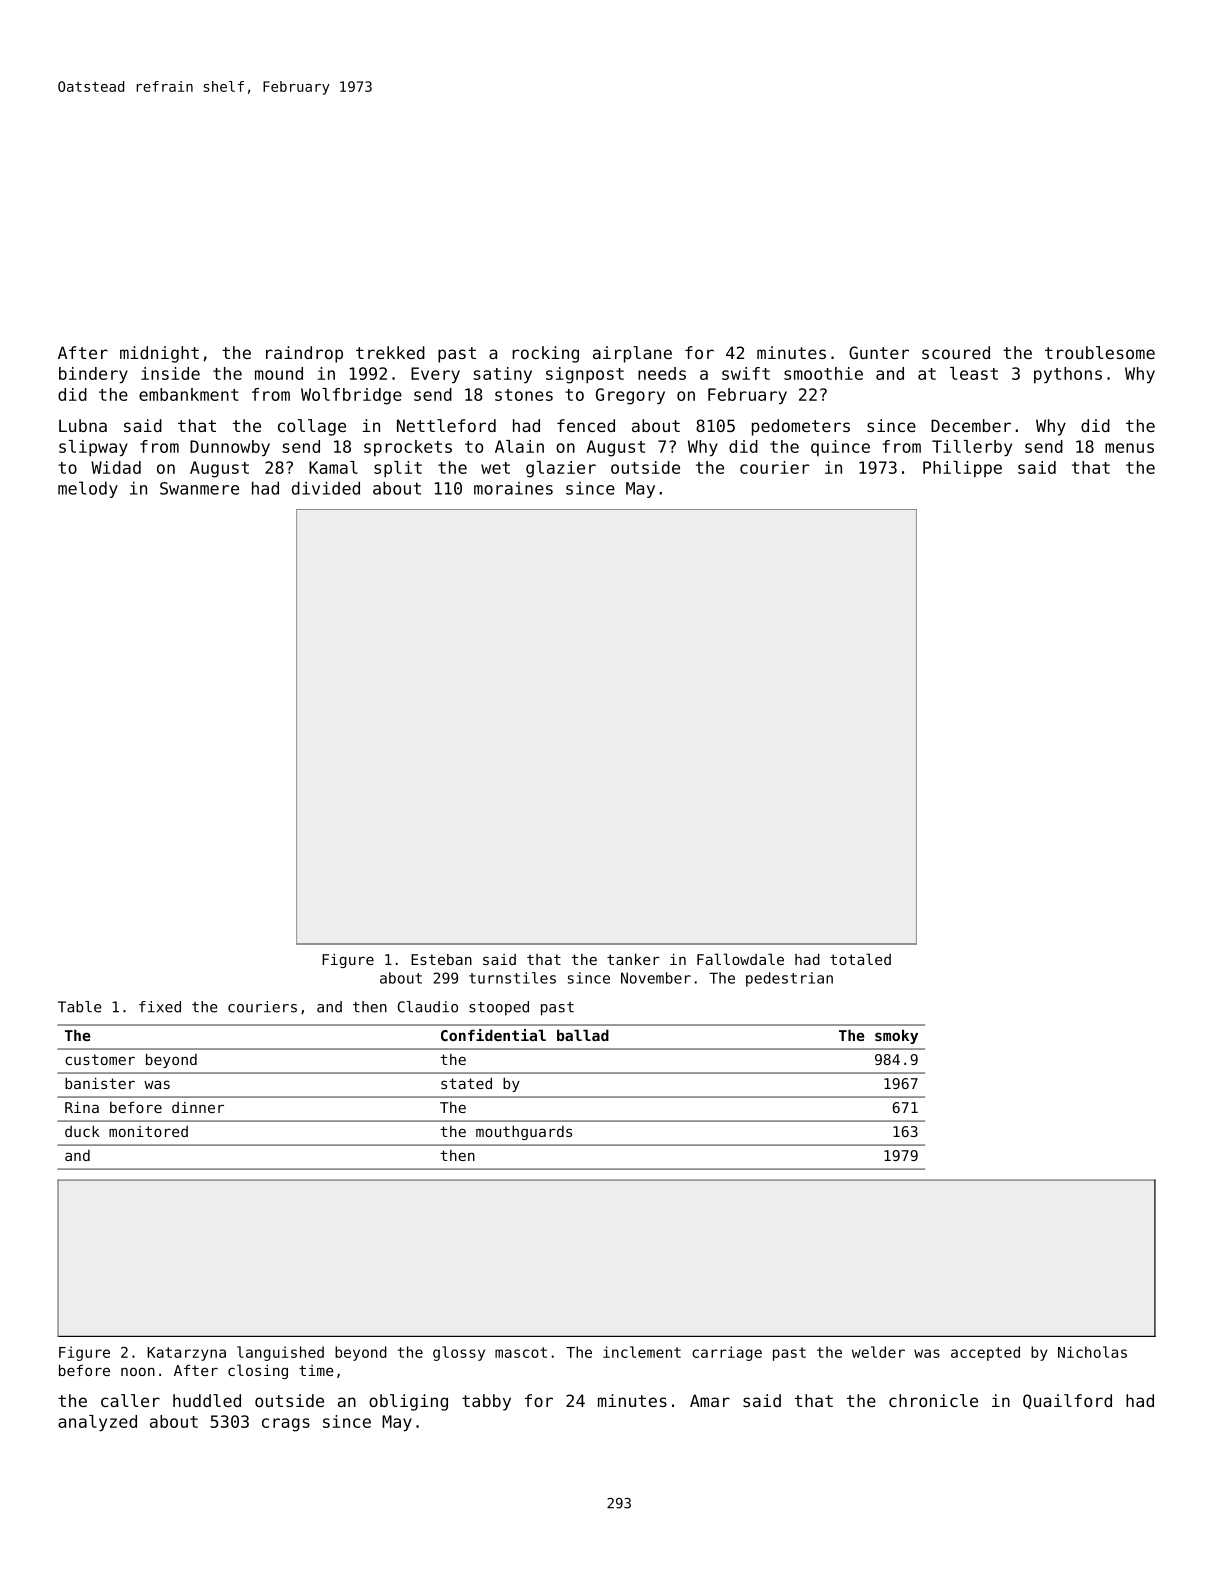 Image resolution: width=1213 pixels, height=1569 pixels. Describe the element at coordinates (524, 1132) in the screenshot. I see `mouthguards` at that location.
